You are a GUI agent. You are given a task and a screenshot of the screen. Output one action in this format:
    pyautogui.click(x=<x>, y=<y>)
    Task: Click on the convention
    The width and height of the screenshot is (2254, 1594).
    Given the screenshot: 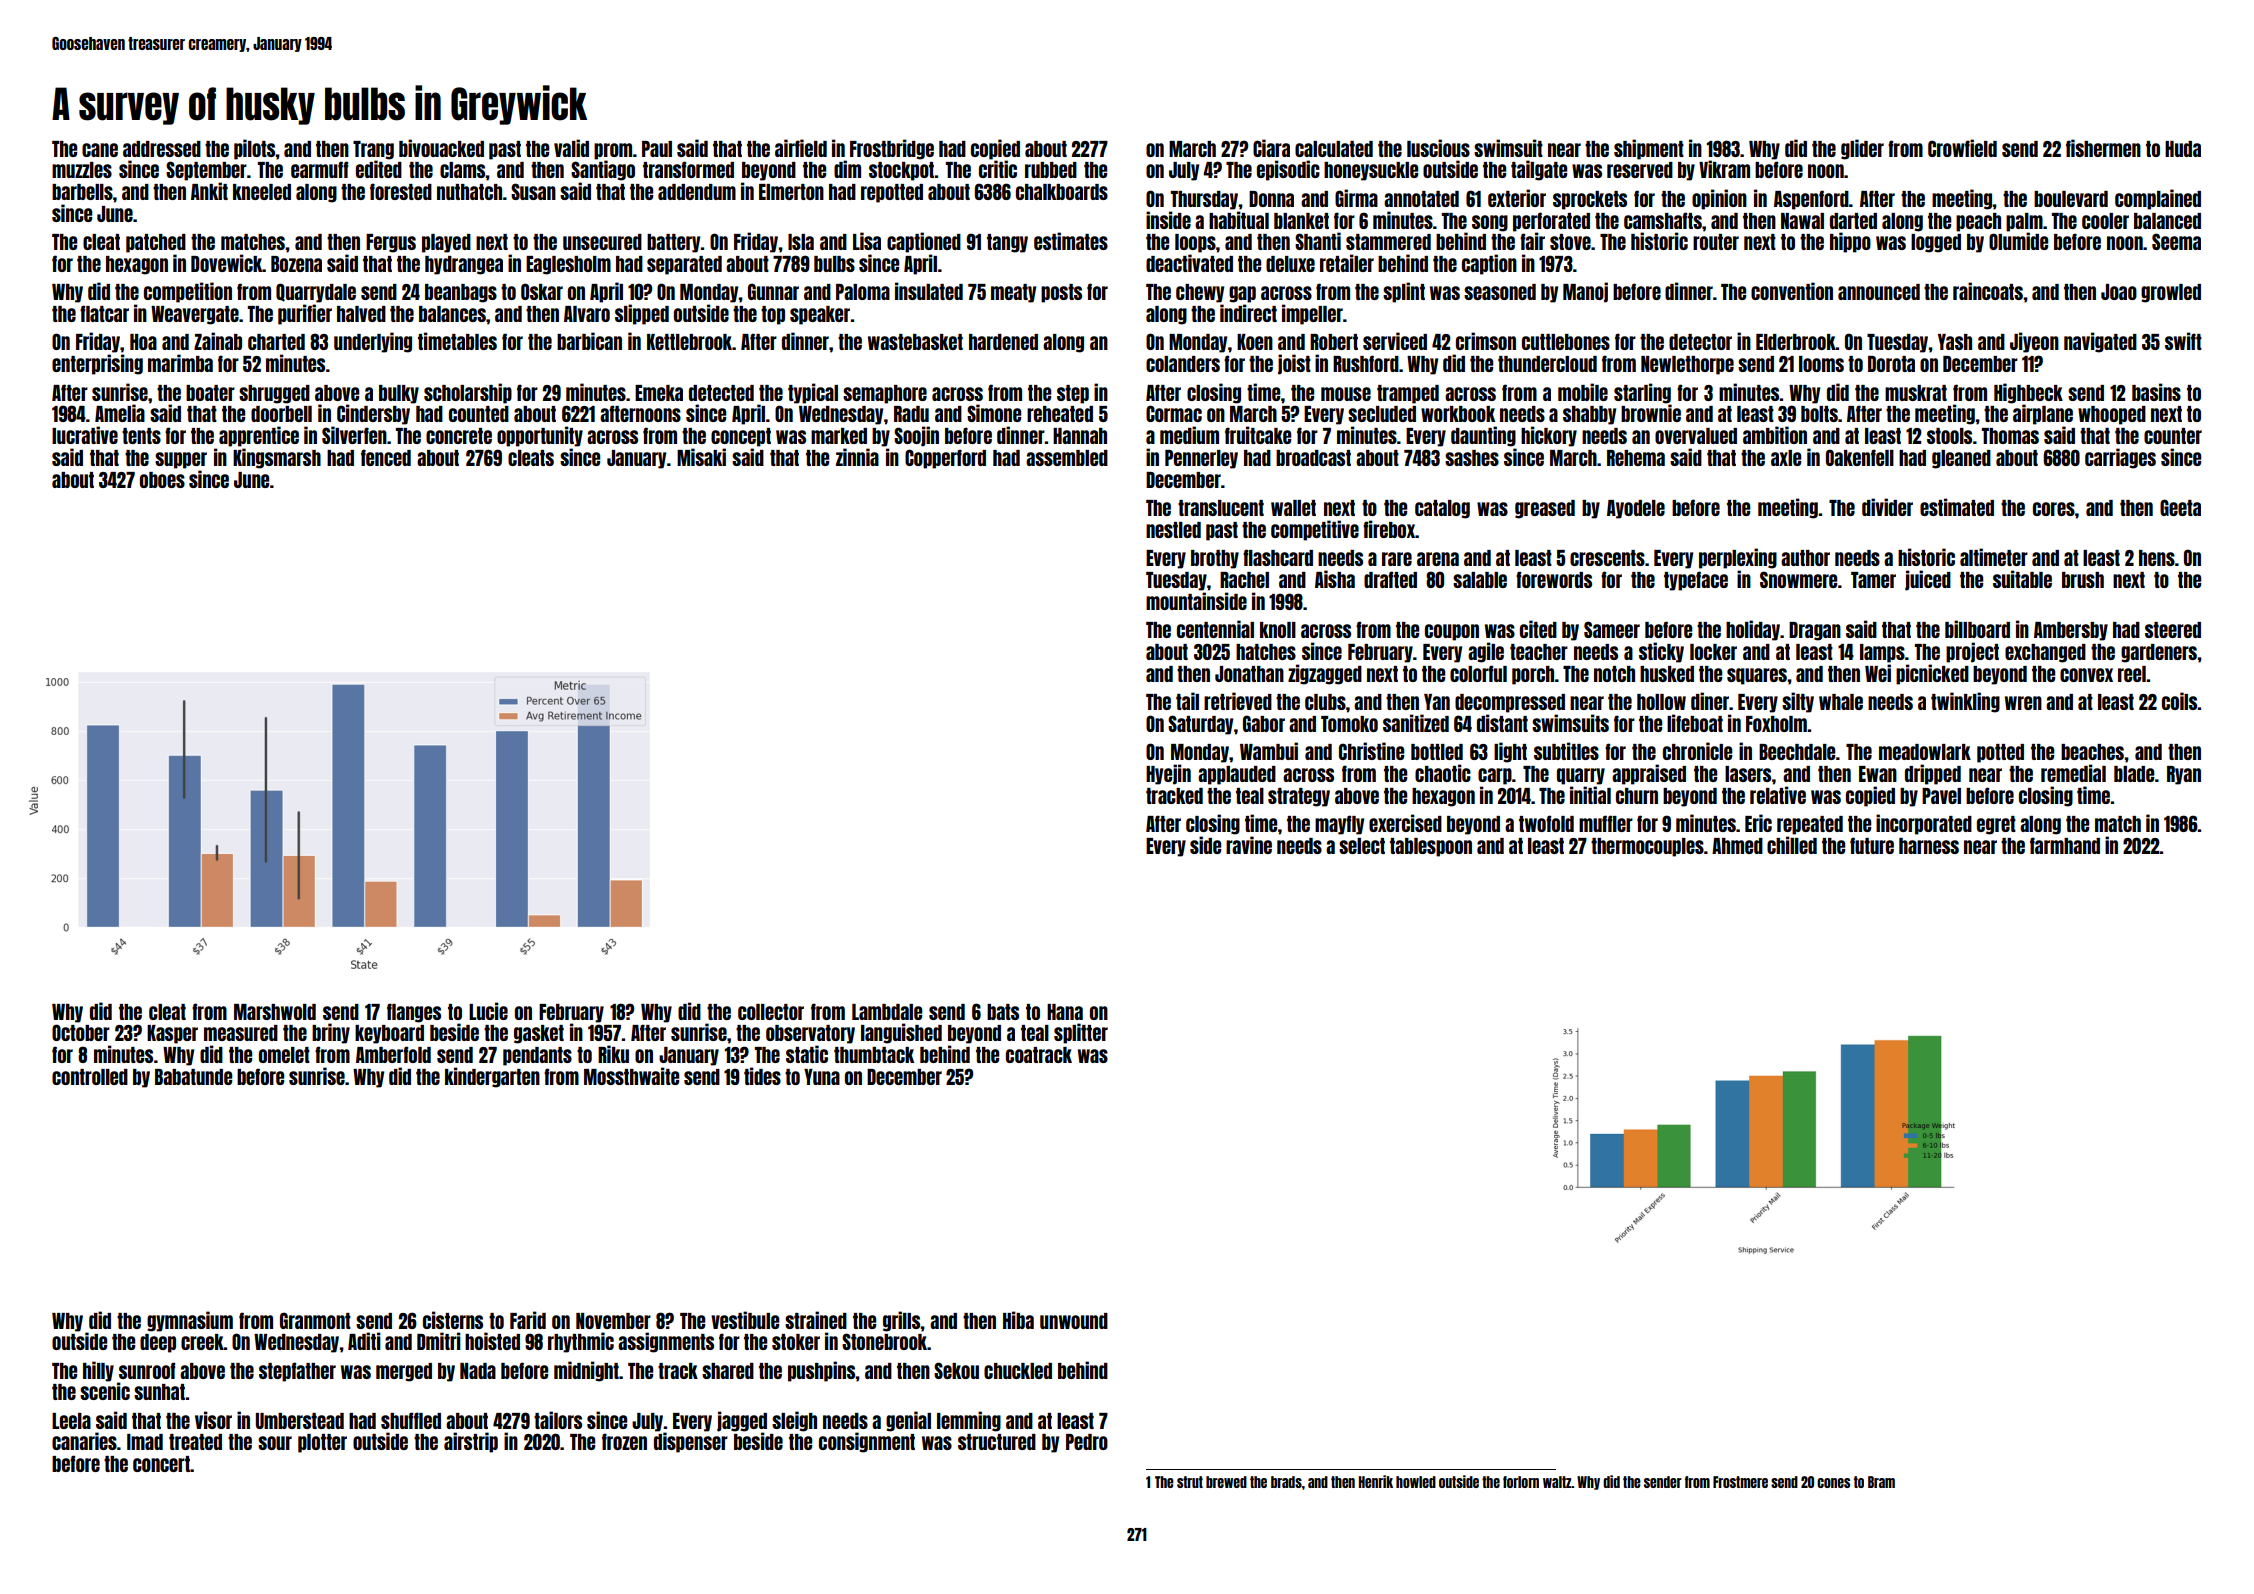 What is the action you would take?
    pyautogui.click(x=1792, y=291)
